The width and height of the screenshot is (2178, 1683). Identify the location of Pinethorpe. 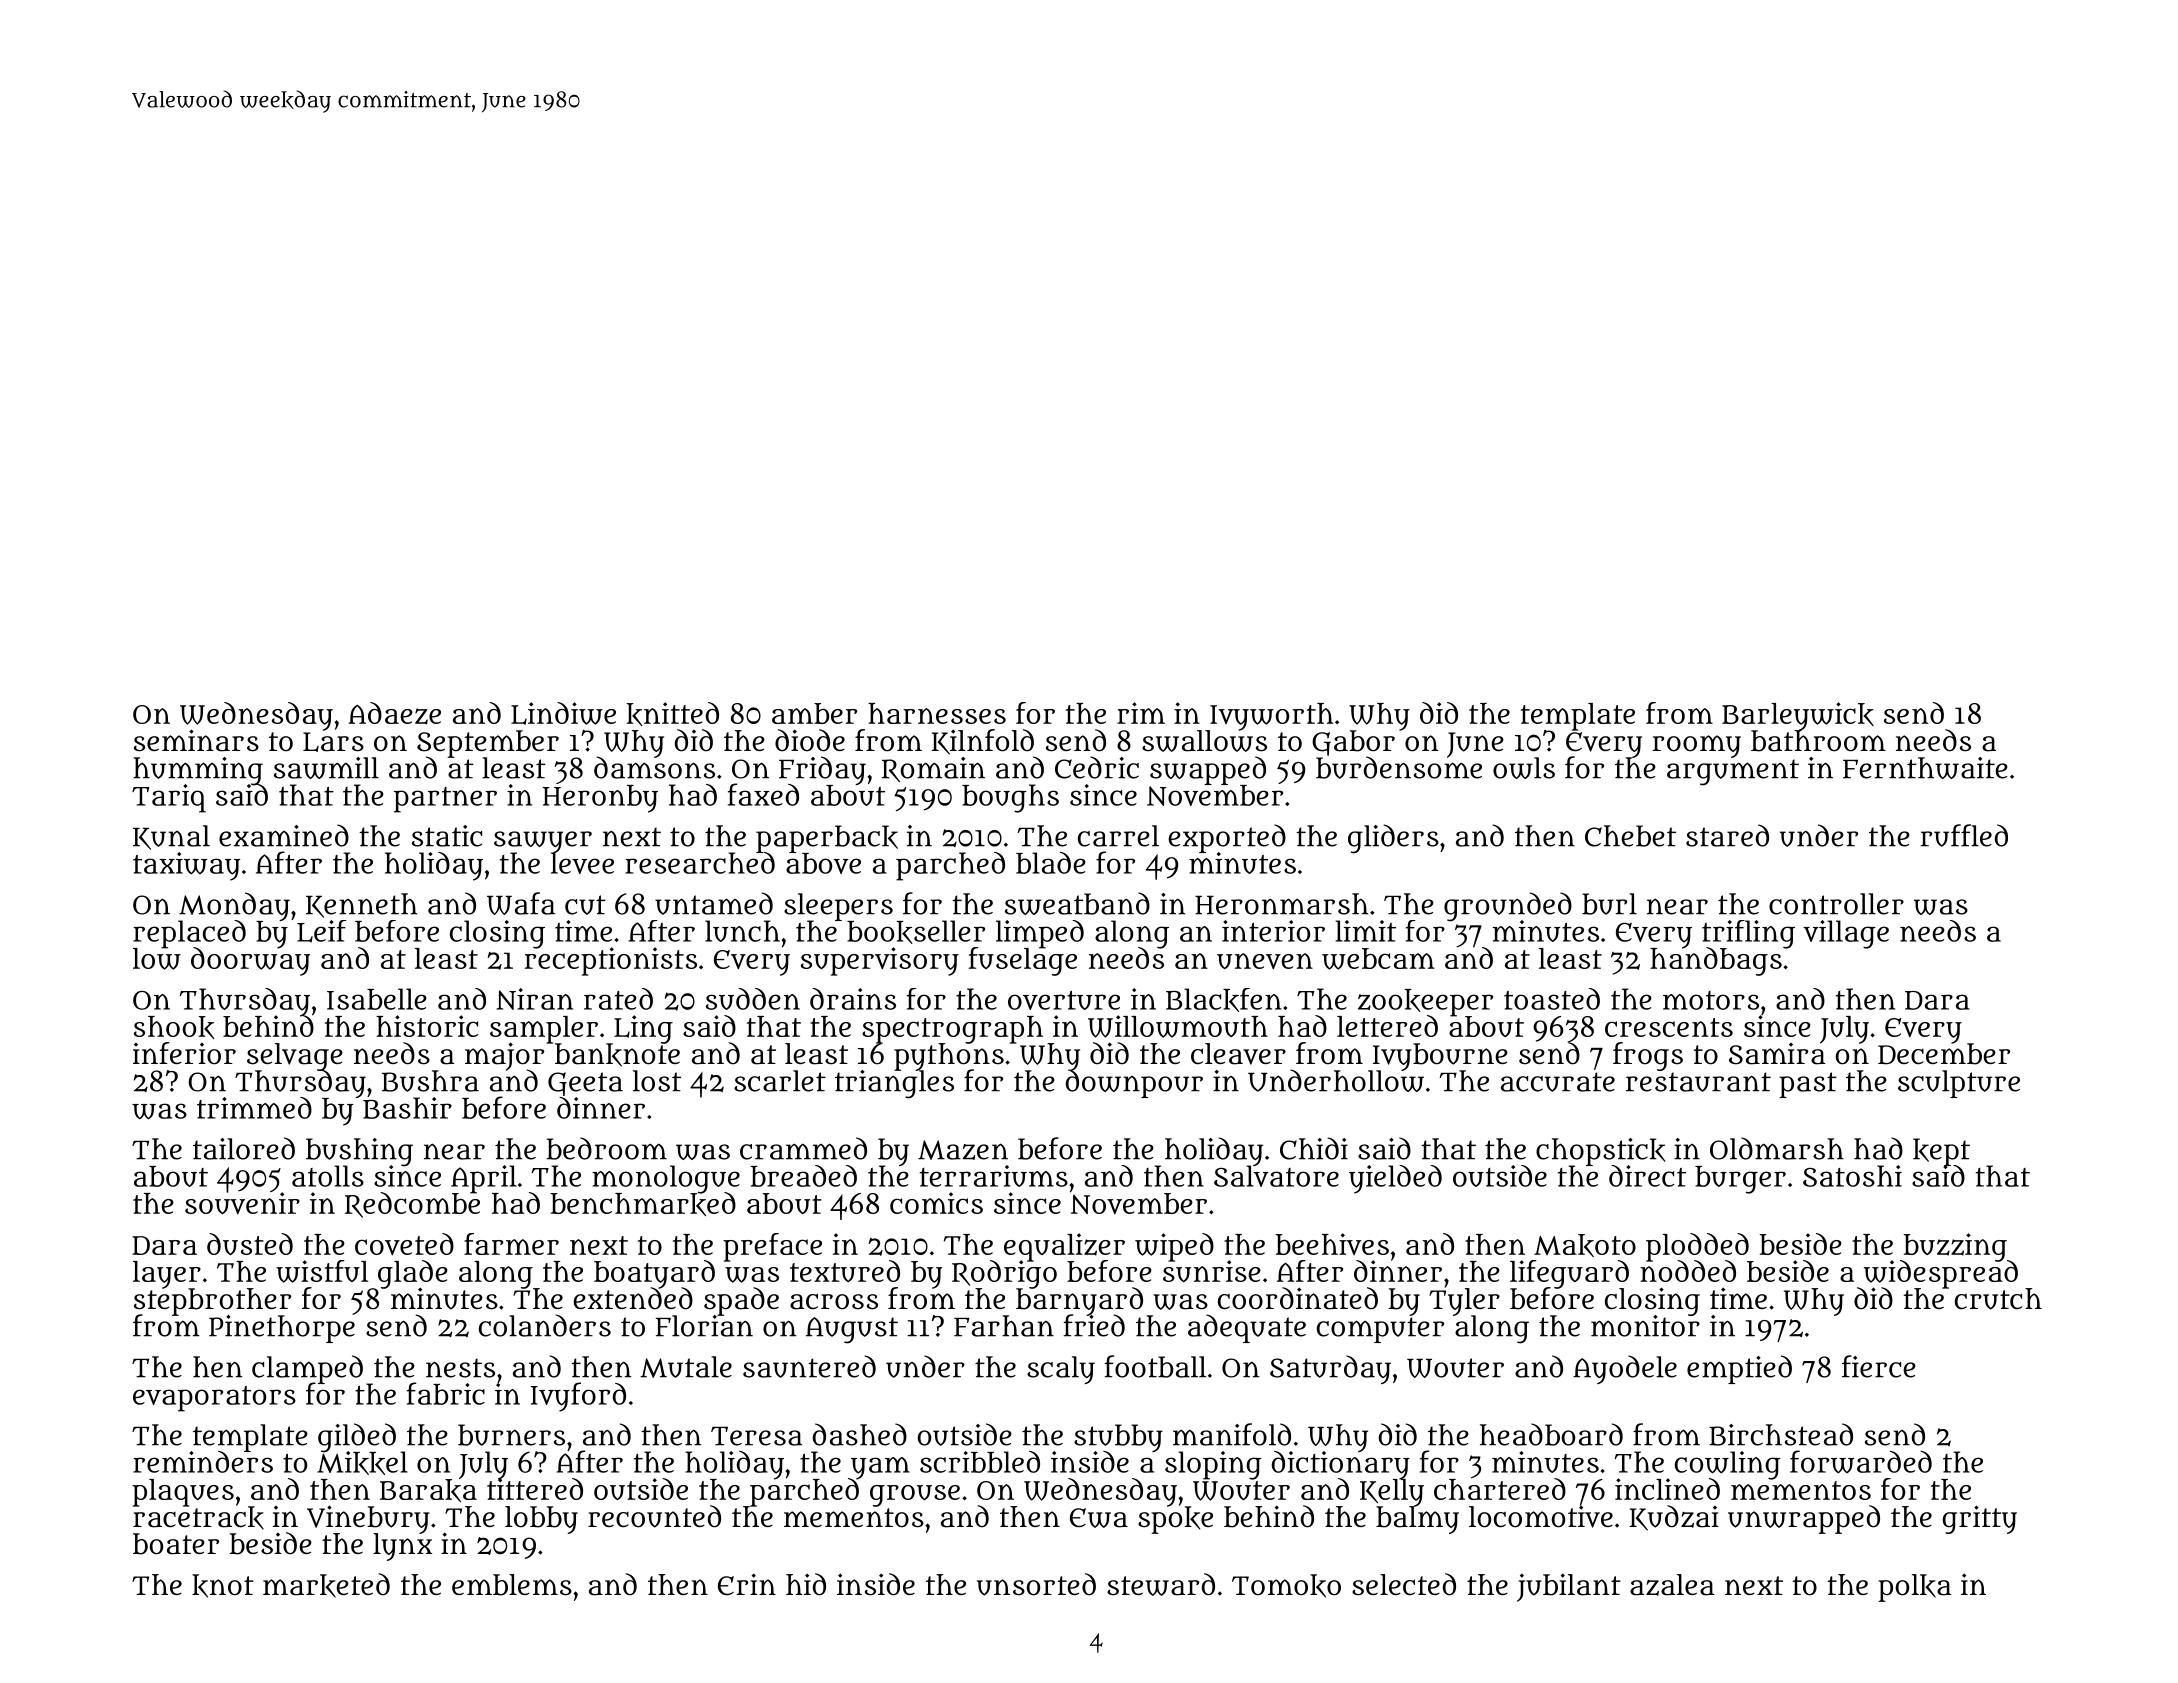
(282, 1329).
